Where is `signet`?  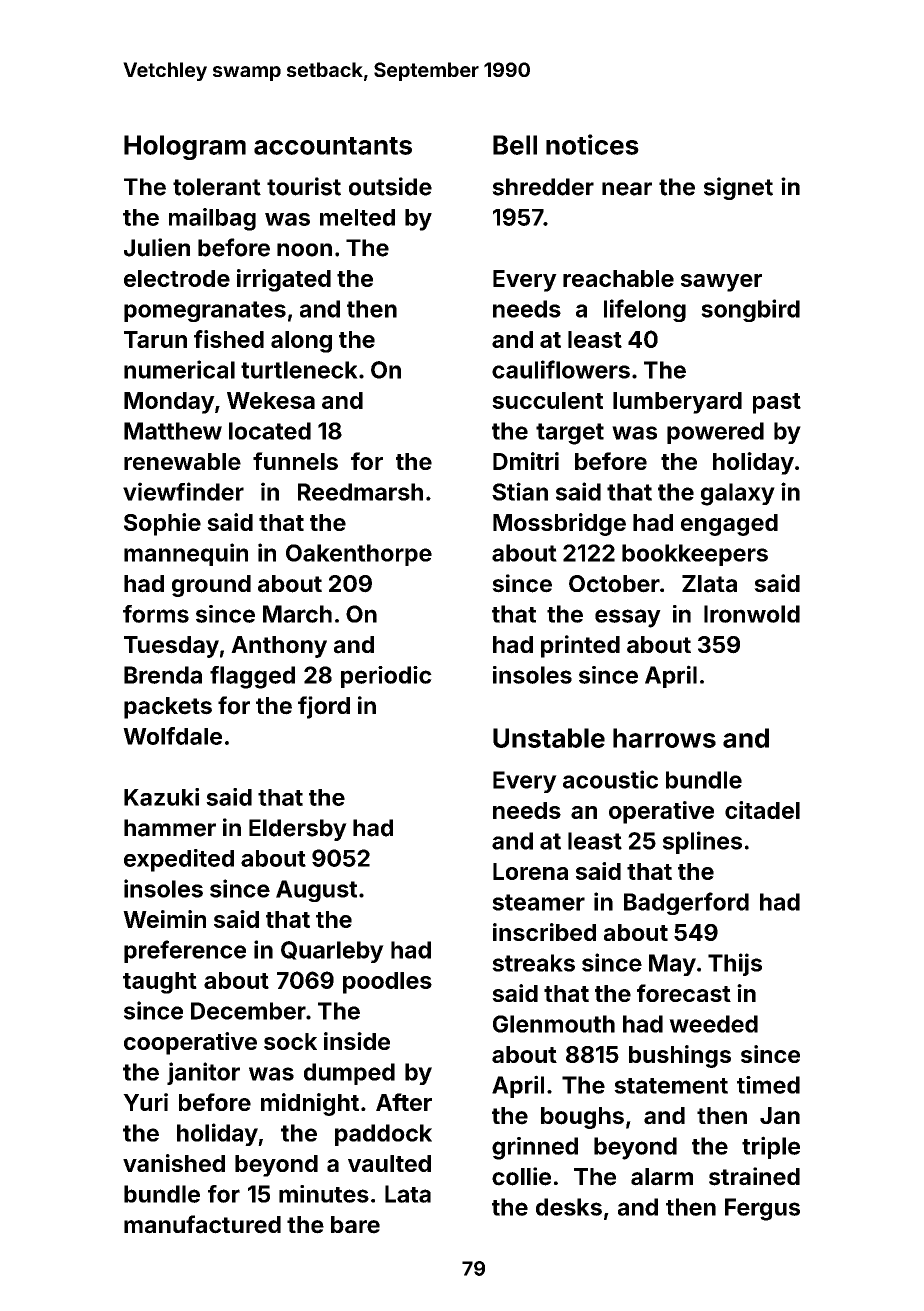 signet is located at coordinates (738, 188).
